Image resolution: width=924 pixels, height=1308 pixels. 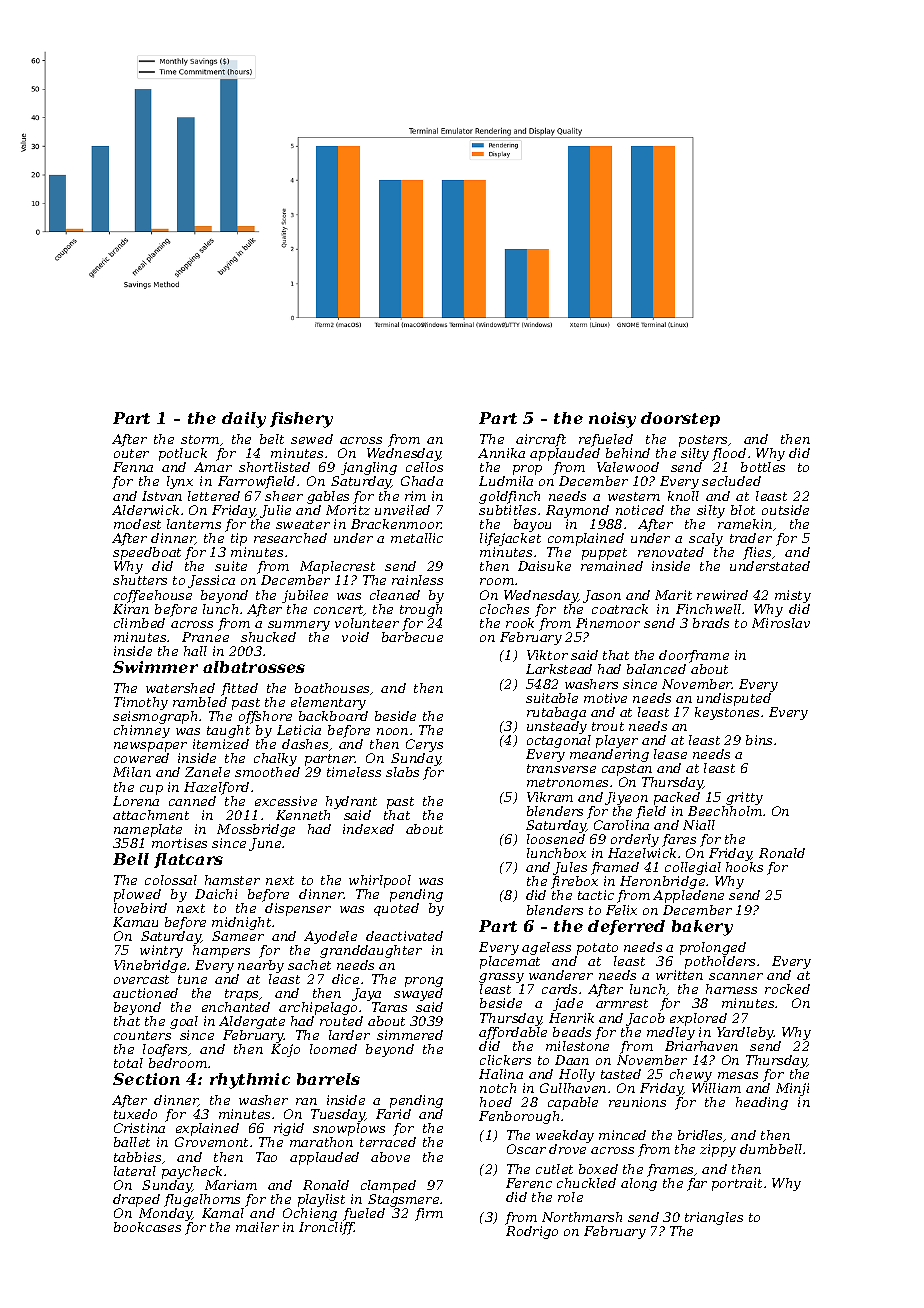 I want to click on affordable, so click(x=513, y=1033).
